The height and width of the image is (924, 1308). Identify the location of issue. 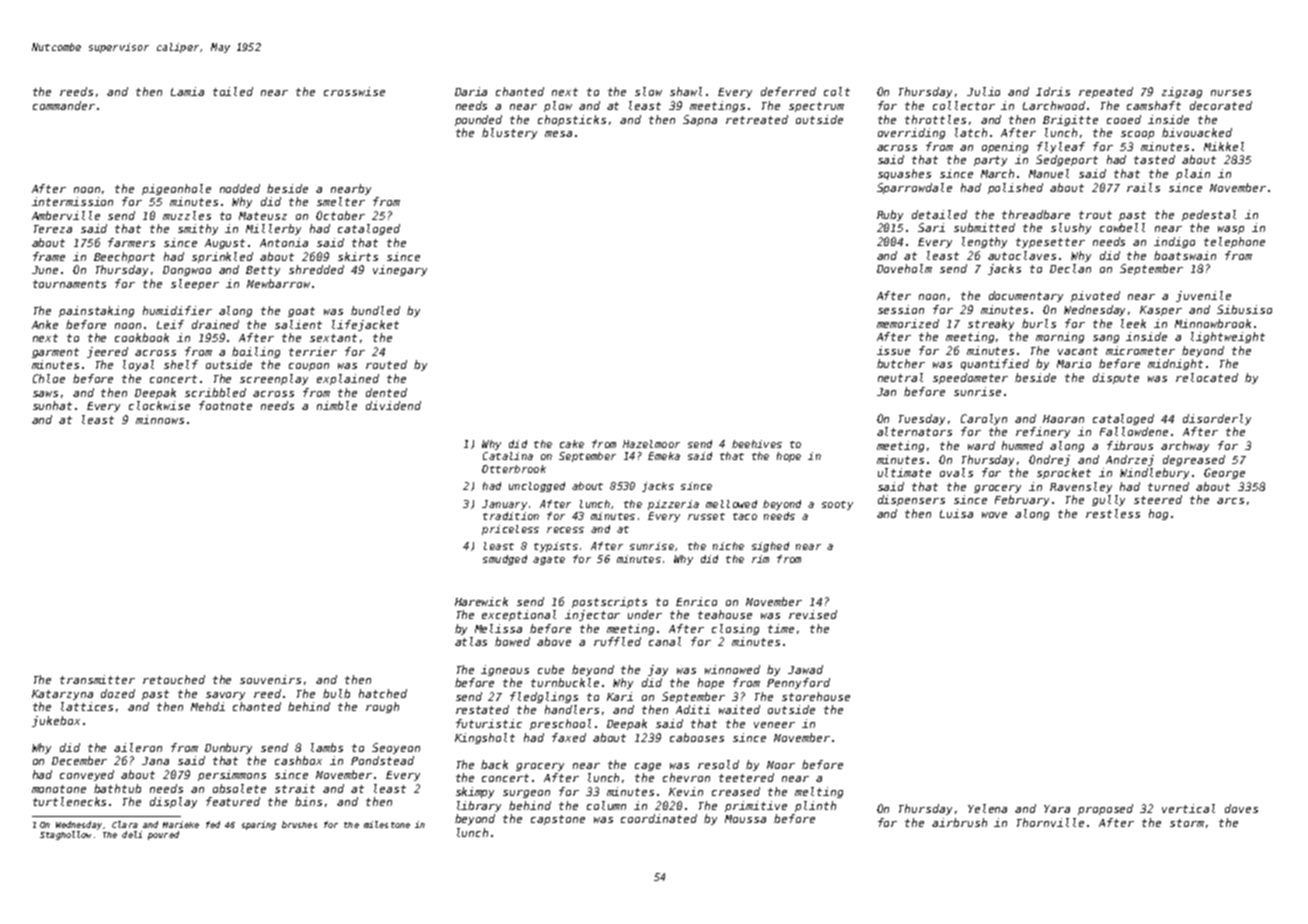
(893, 350).
